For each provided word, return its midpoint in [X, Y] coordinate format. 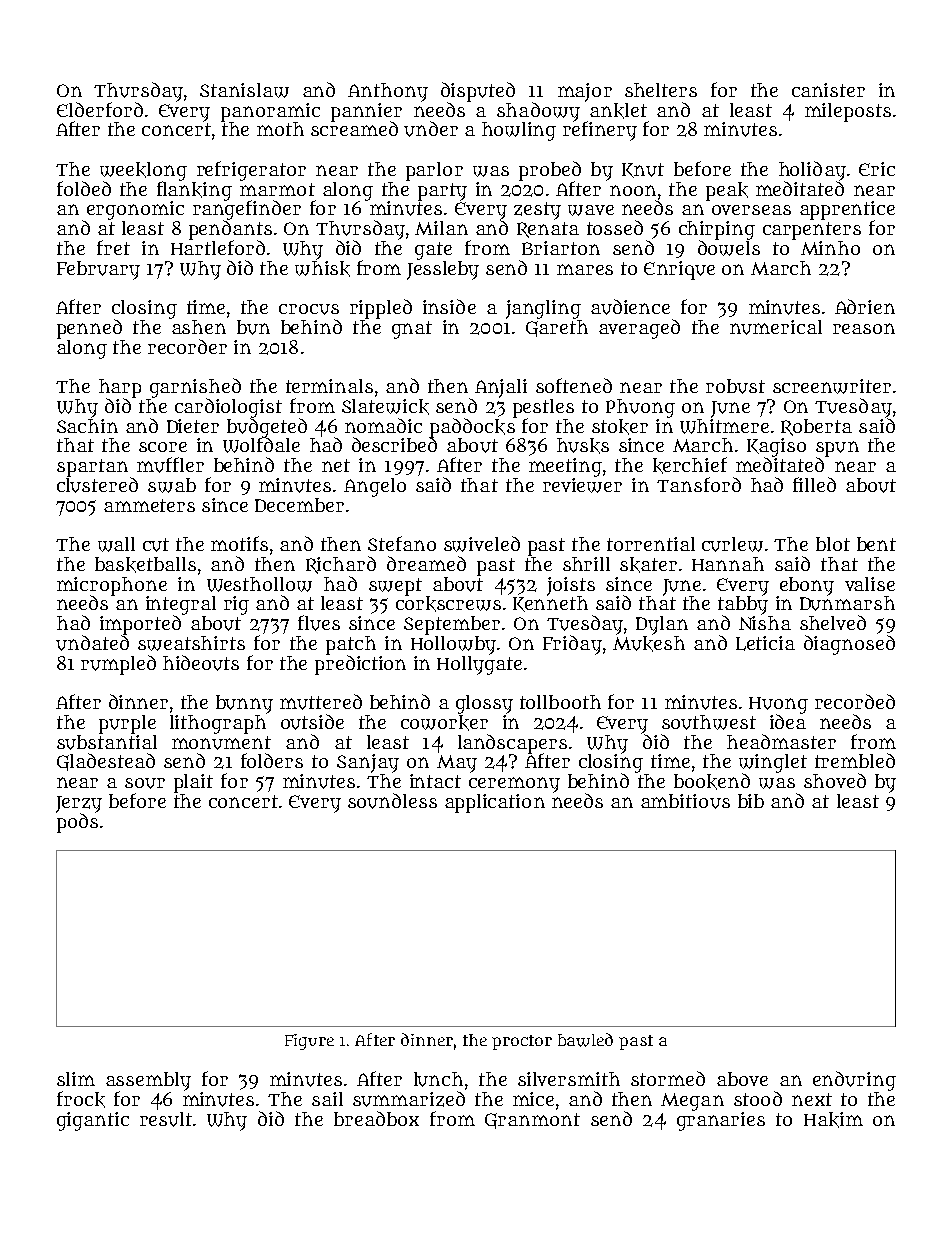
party [442, 192]
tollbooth [560, 702]
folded [84, 188]
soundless [392, 801]
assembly [148, 1081]
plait [193, 783]
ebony [807, 586]
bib [751, 801]
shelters [661, 90]
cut [156, 545]
